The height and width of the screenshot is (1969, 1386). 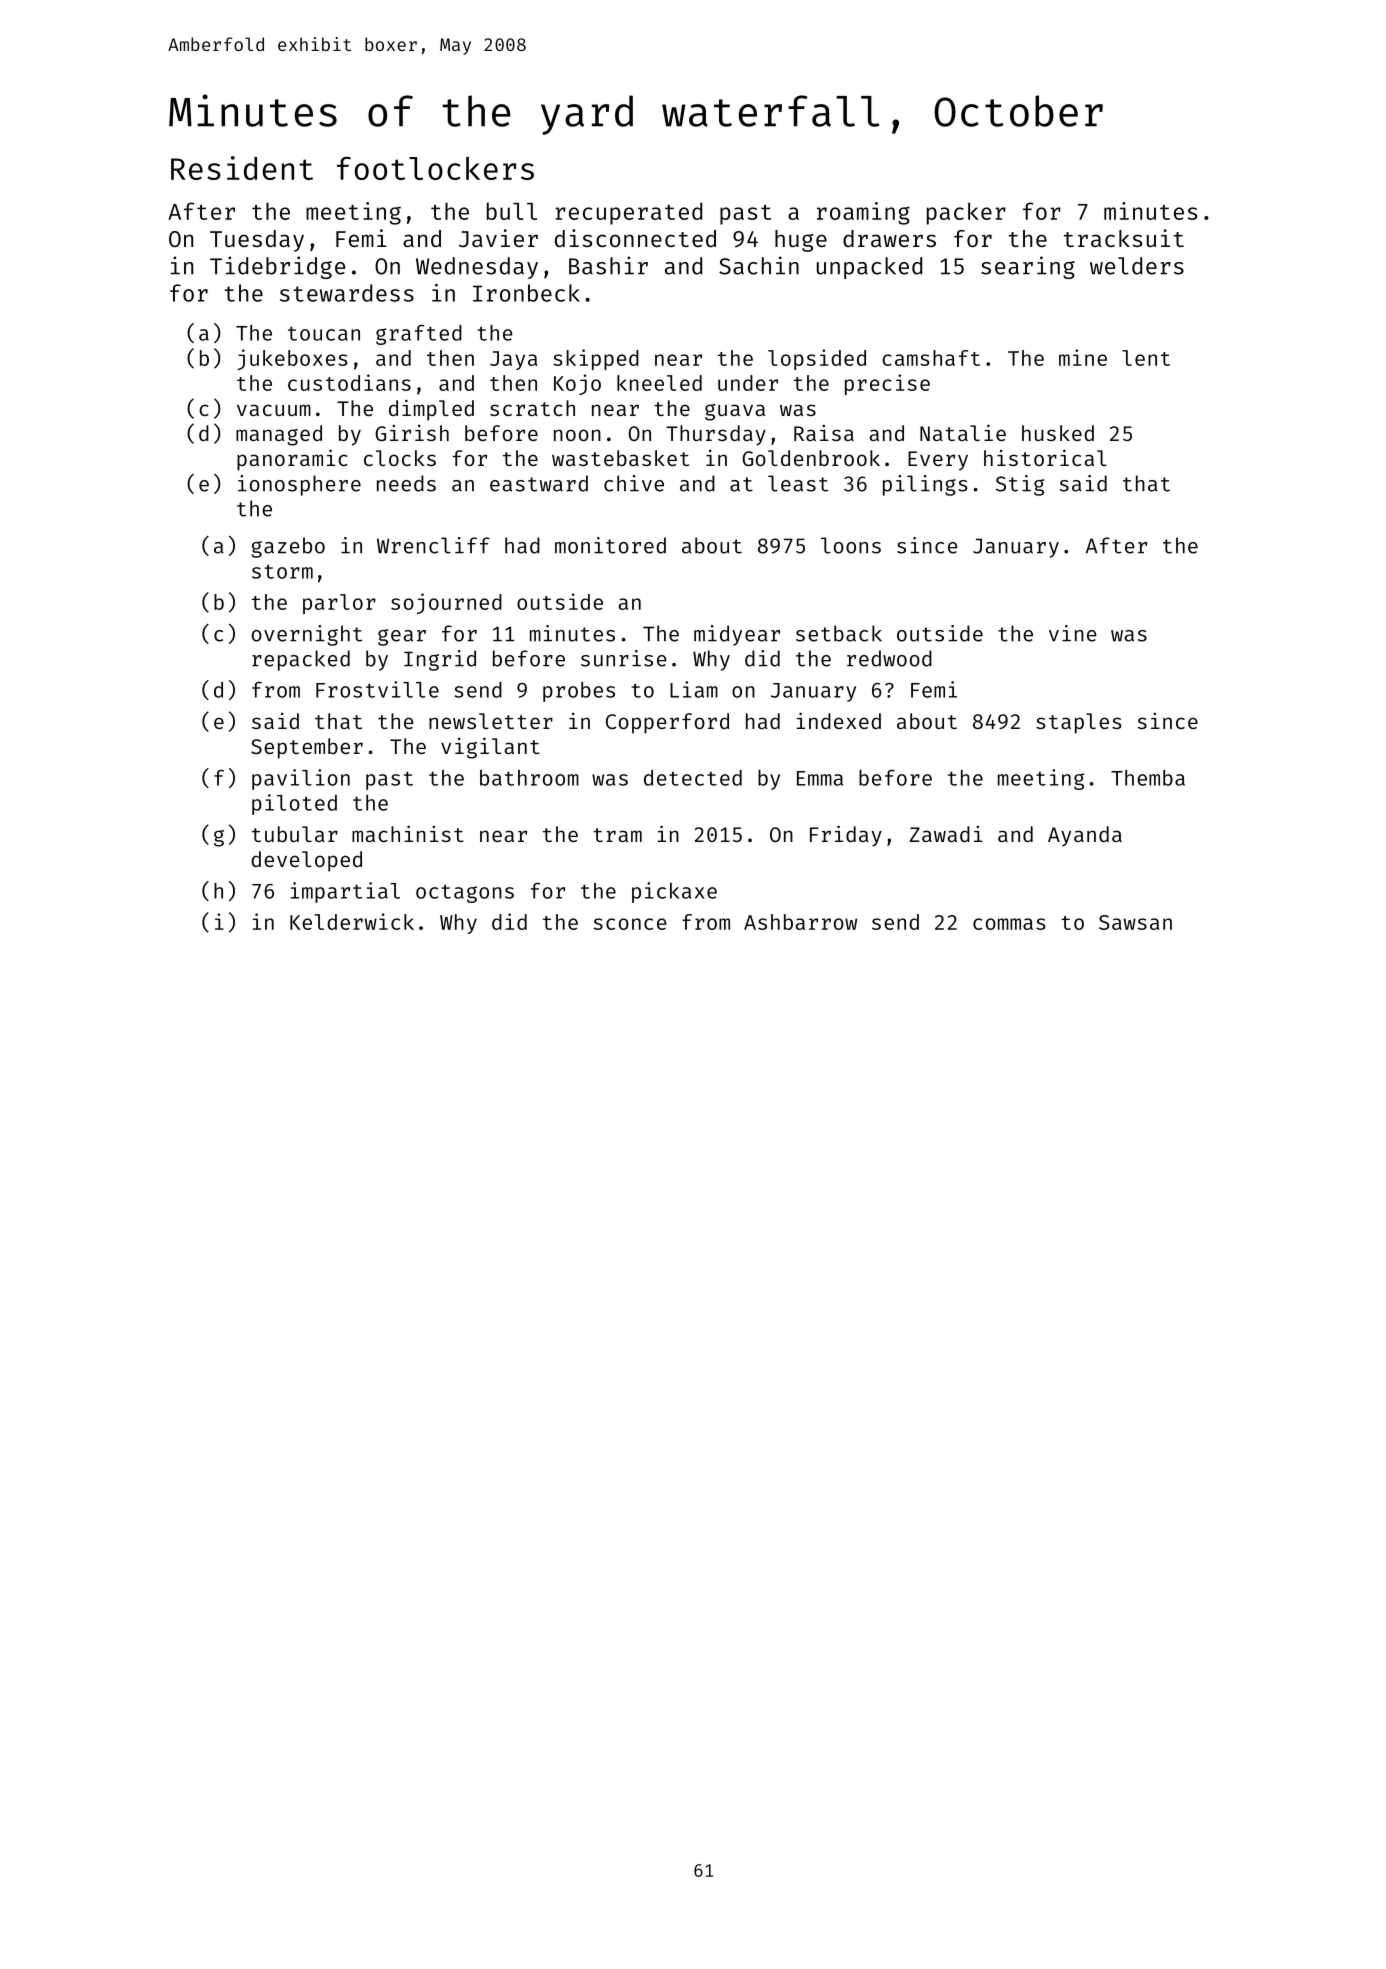 What do you see at coordinates (716, 435) in the screenshot?
I see `Thursday` at bounding box center [716, 435].
